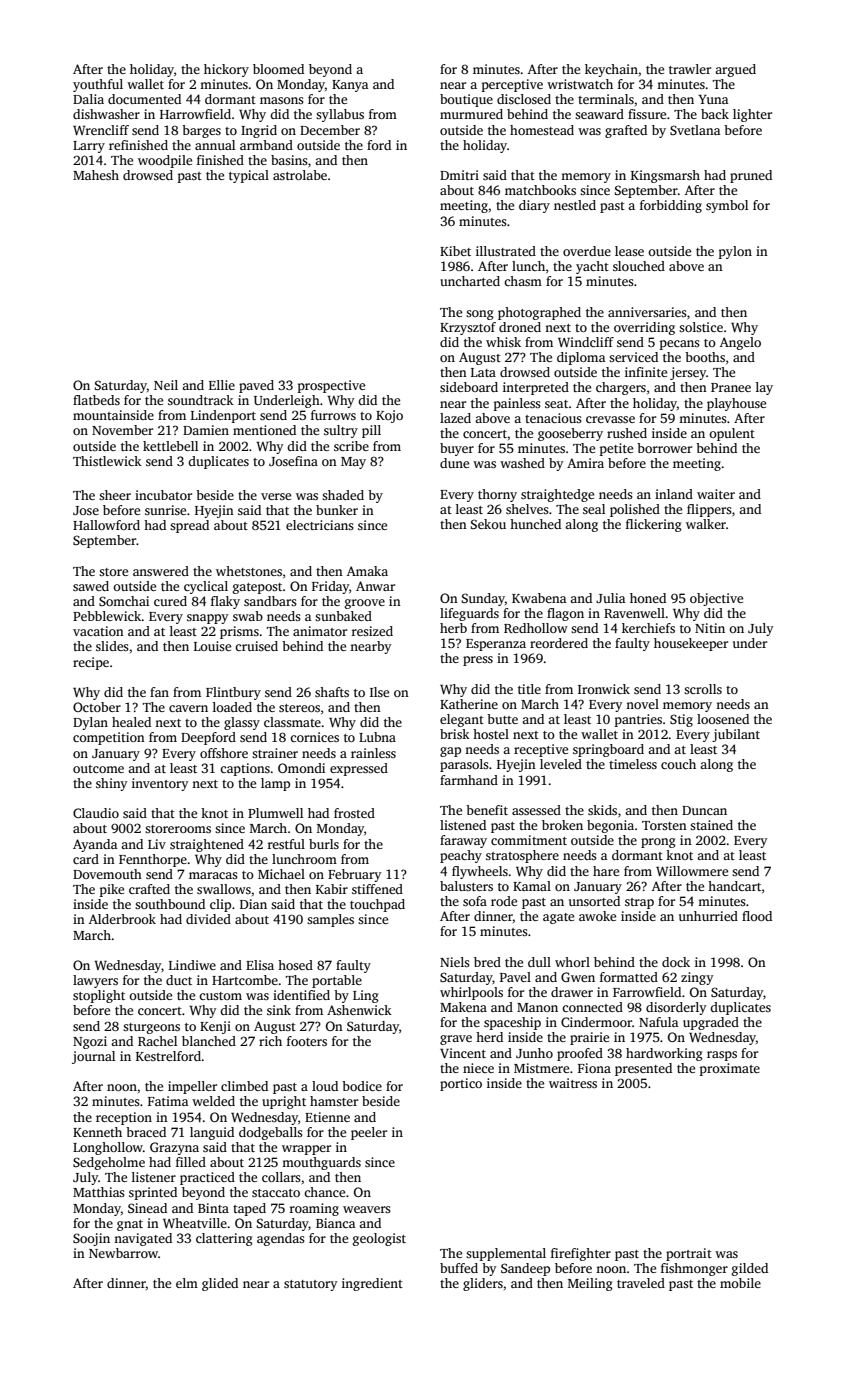  I want to click on upgraded, so click(711, 1023).
